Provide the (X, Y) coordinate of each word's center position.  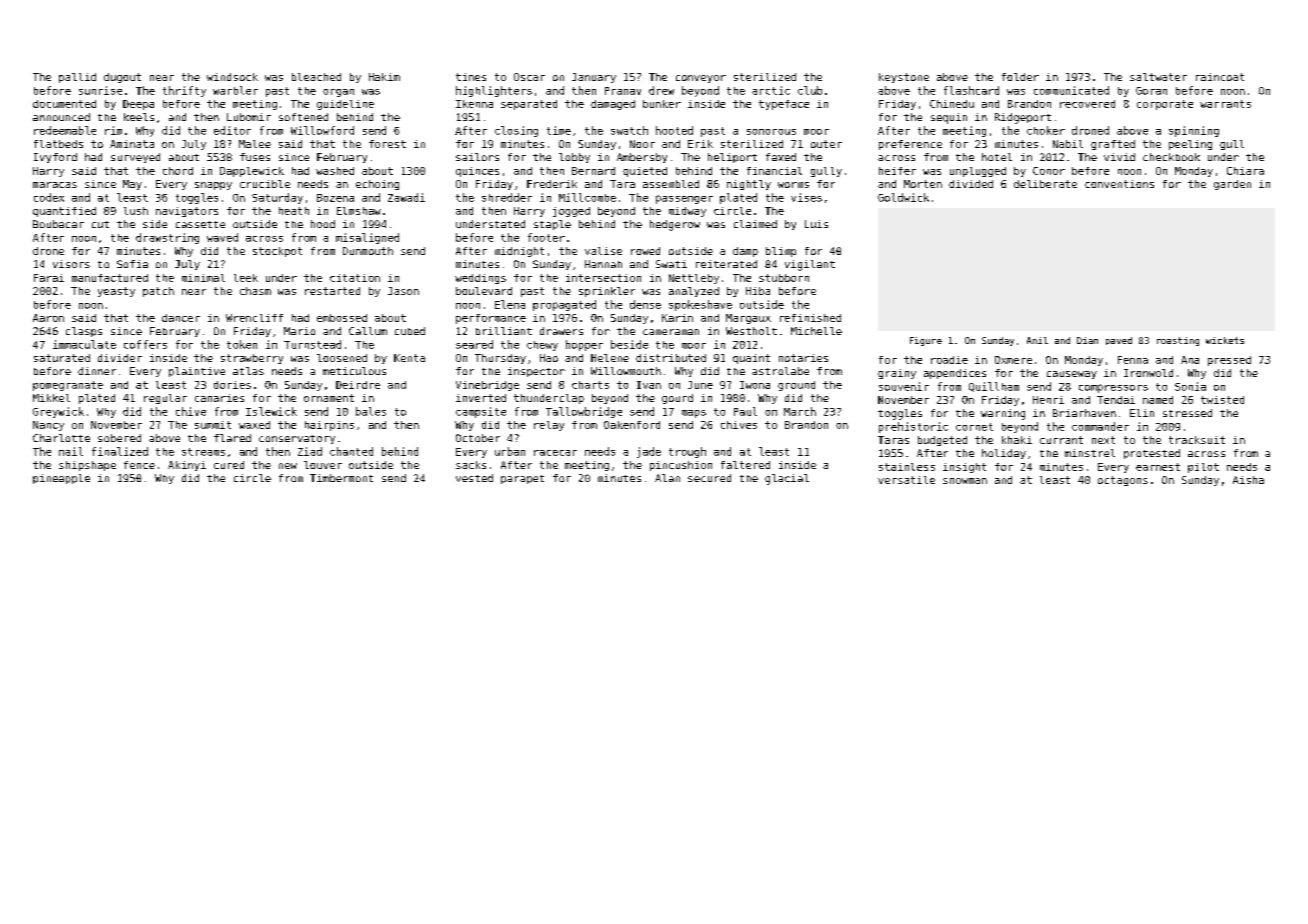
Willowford (322, 130)
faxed (781, 157)
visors (71, 264)
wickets (1225, 340)
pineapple (61, 479)
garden (1232, 185)
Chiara (1245, 171)
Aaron (48, 318)
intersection (603, 278)
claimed (755, 224)
